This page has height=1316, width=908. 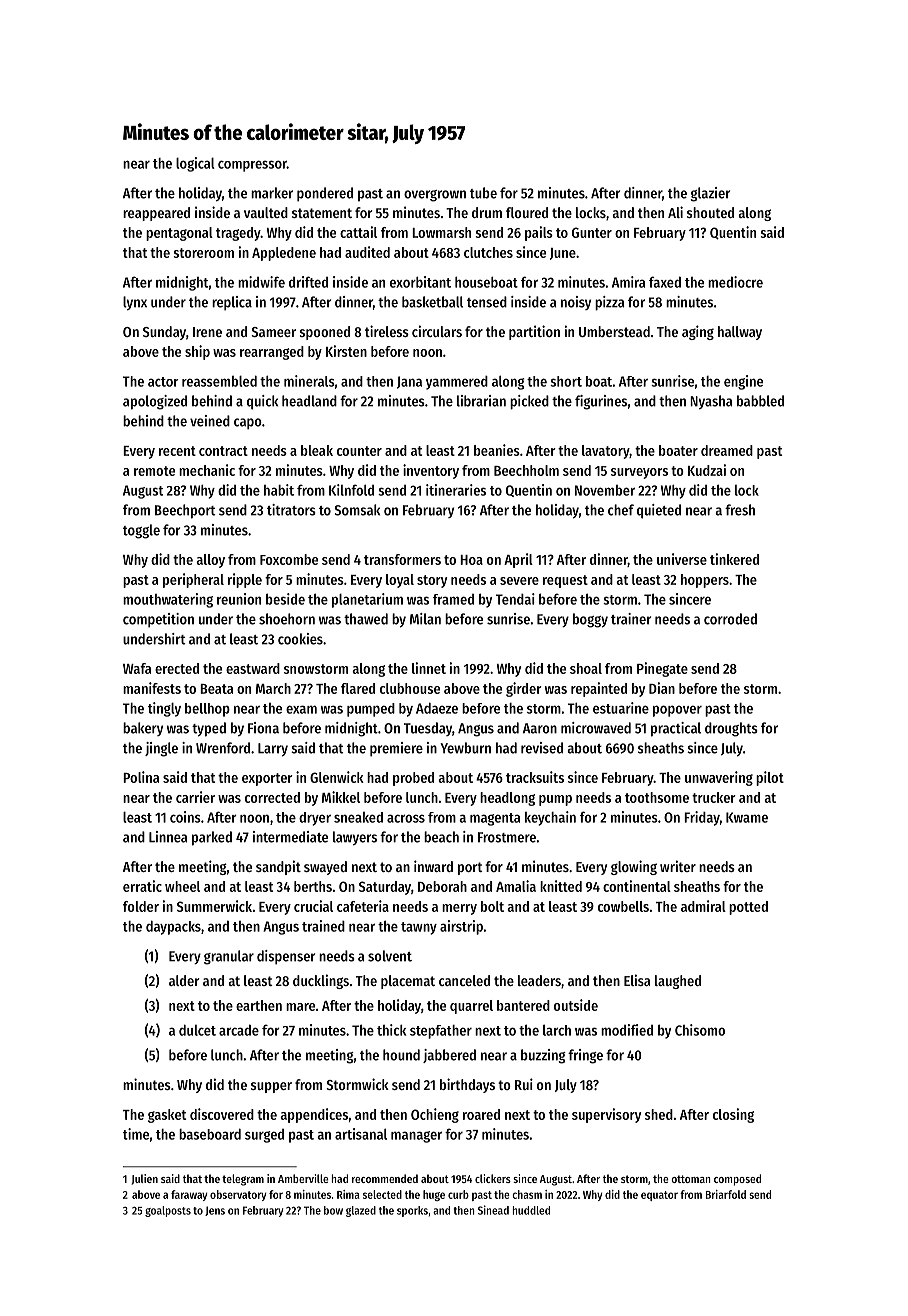 I want to click on corroded, so click(x=730, y=619).
